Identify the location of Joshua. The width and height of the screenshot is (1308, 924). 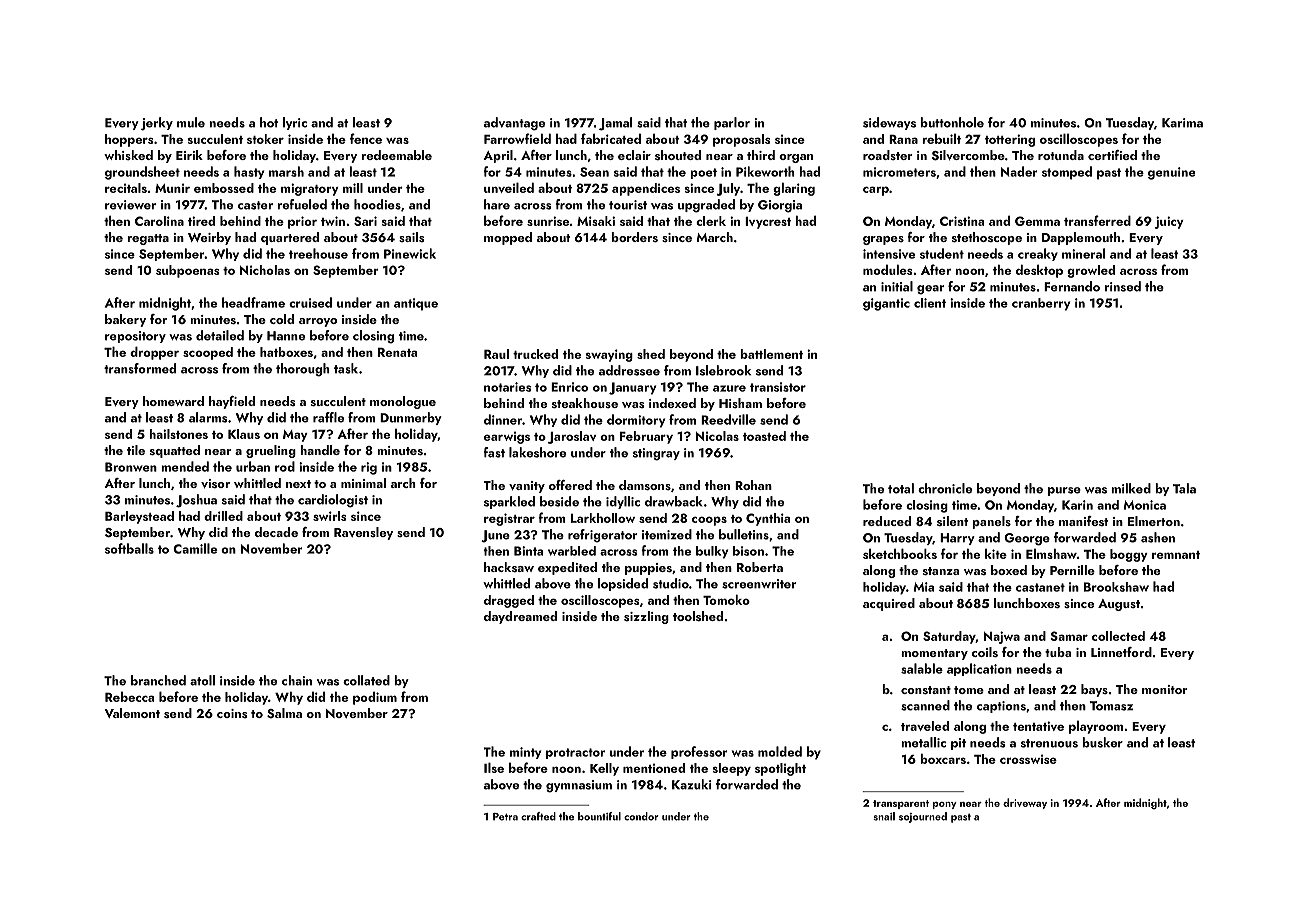
(196, 501).
